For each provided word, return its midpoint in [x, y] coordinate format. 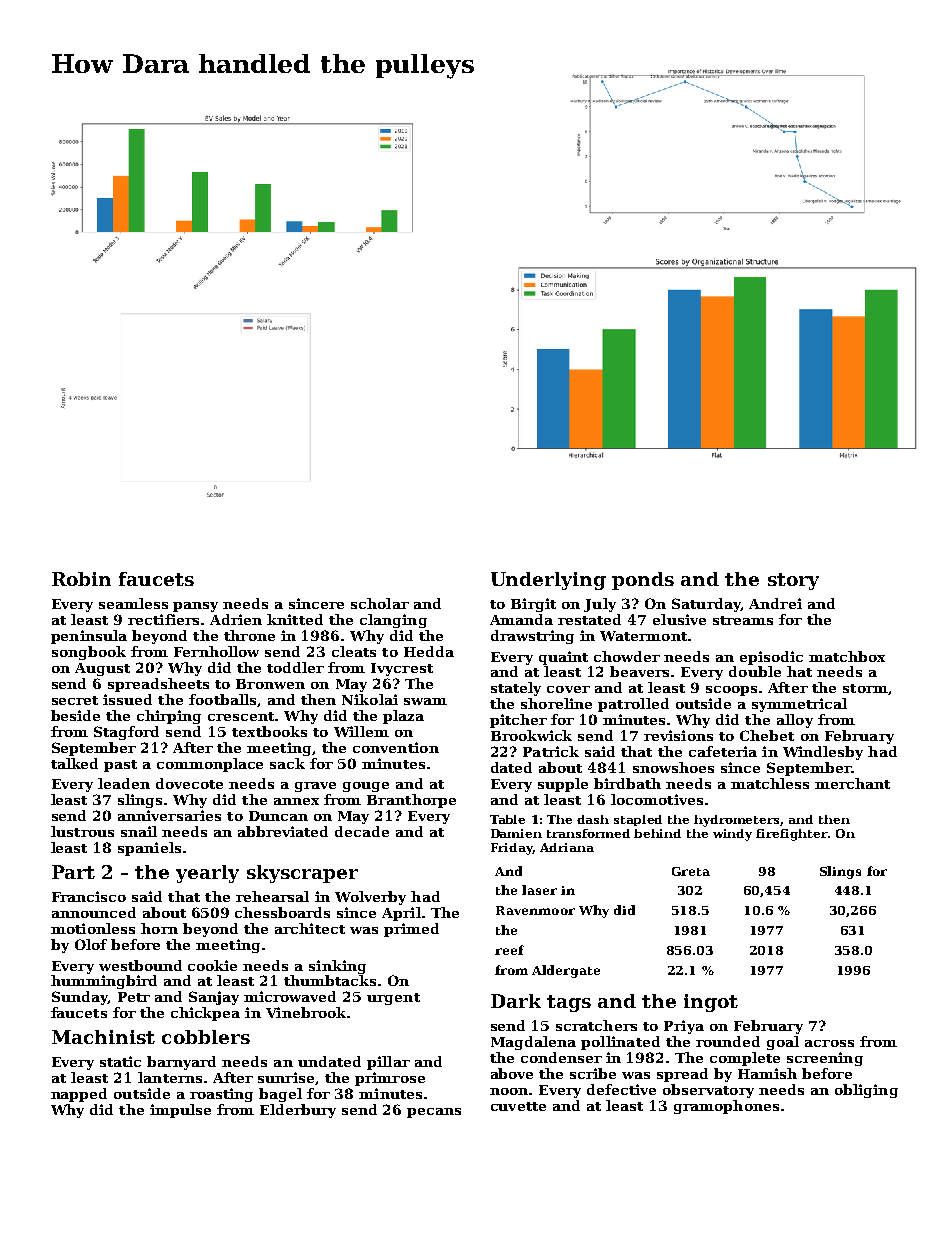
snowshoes [673, 767]
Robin [81, 579]
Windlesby [823, 753]
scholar [380, 603]
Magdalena [533, 1043]
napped [79, 1095]
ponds [643, 581]
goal [783, 1043]
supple [563, 785]
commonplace [210, 765]
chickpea [205, 1014]
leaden [124, 783]
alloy [795, 721]
